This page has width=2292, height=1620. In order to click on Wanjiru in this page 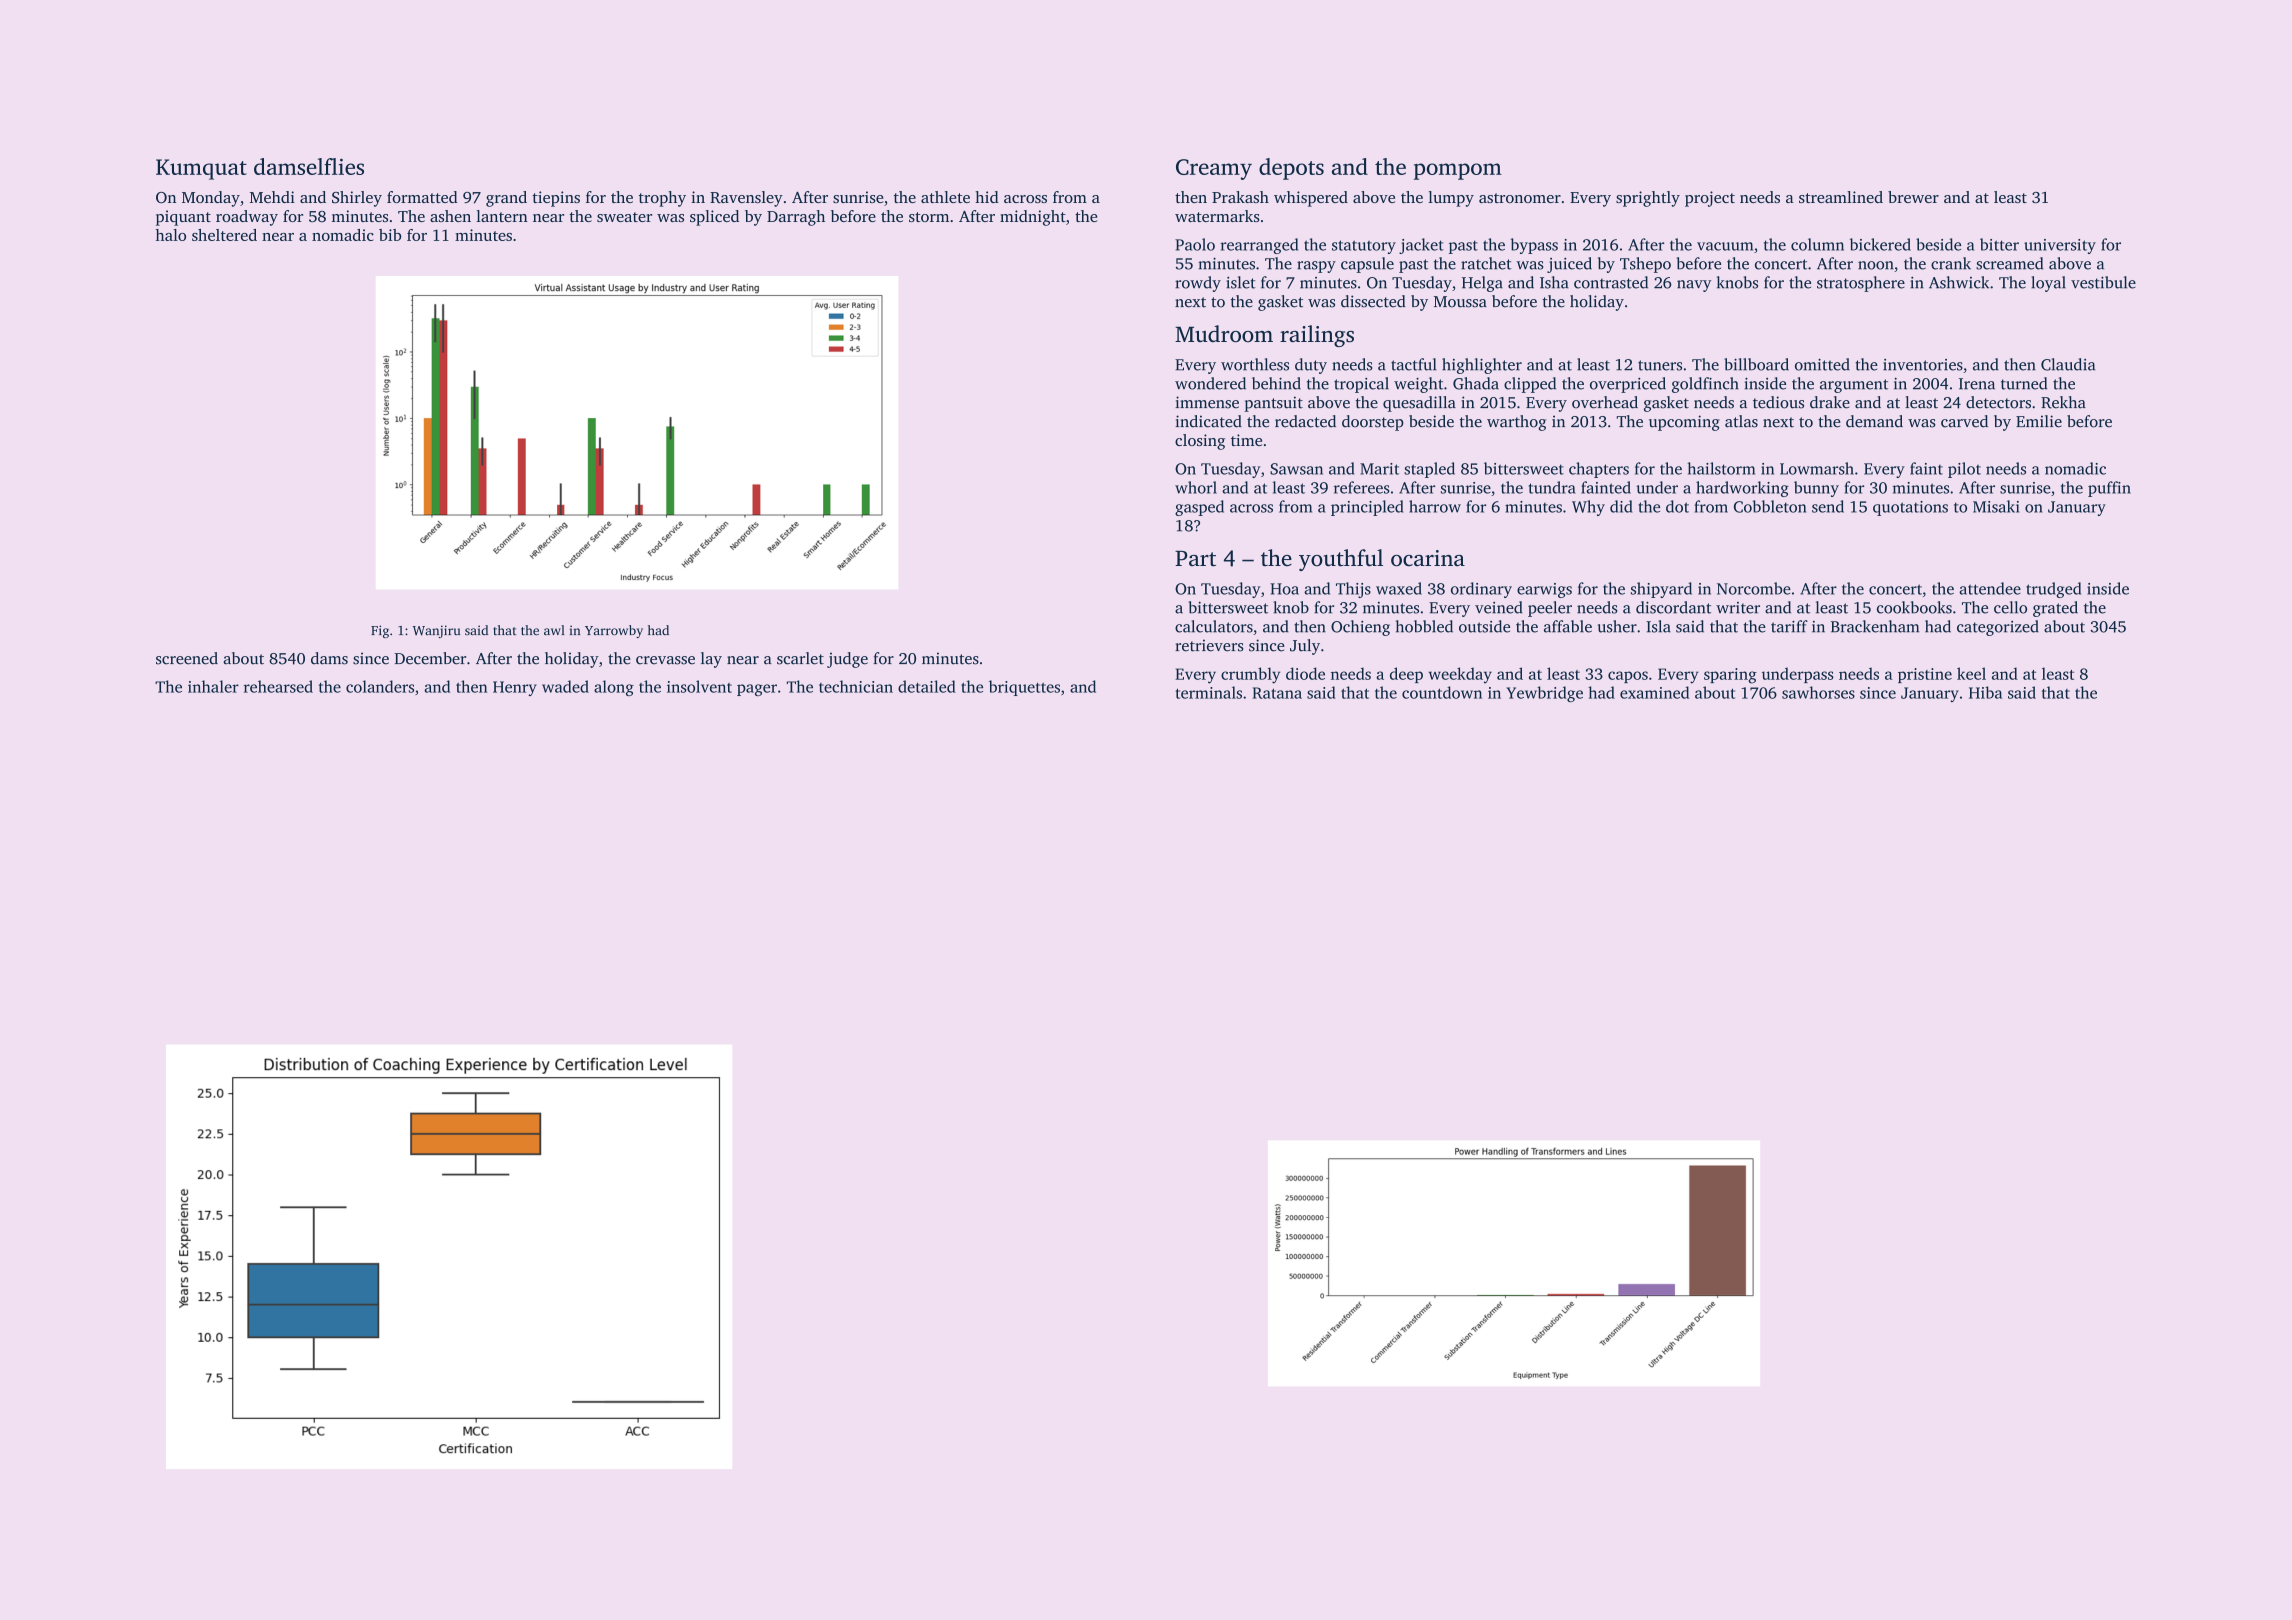, I will do `click(436, 631)`.
